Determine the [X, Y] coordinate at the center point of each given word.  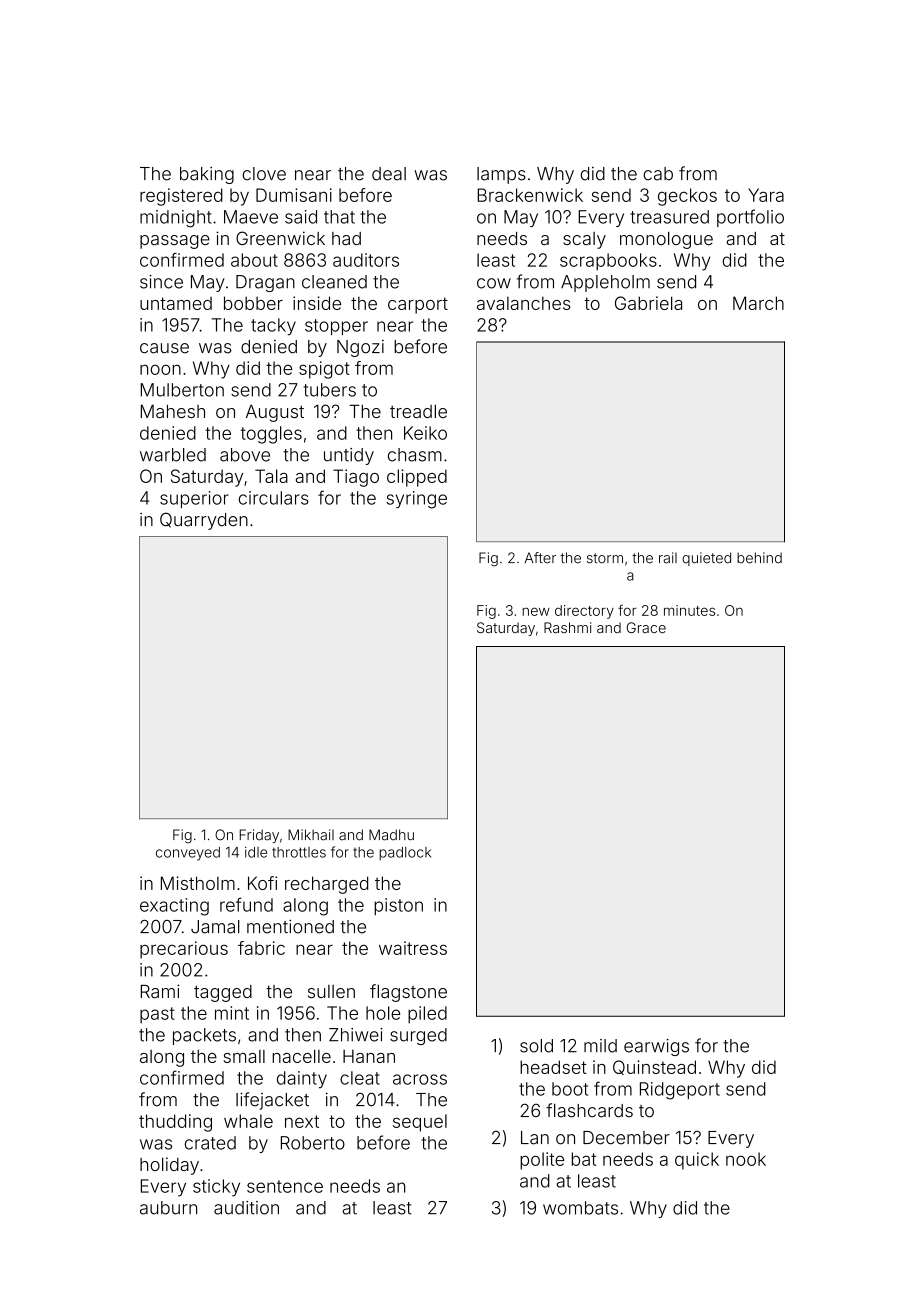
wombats [580, 1208]
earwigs [656, 1047]
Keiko [425, 433]
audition [246, 1208]
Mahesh [173, 411]
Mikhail [311, 835]
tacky [273, 327]
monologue [666, 240]
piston [398, 906]
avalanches [523, 303]
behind [759, 558]
